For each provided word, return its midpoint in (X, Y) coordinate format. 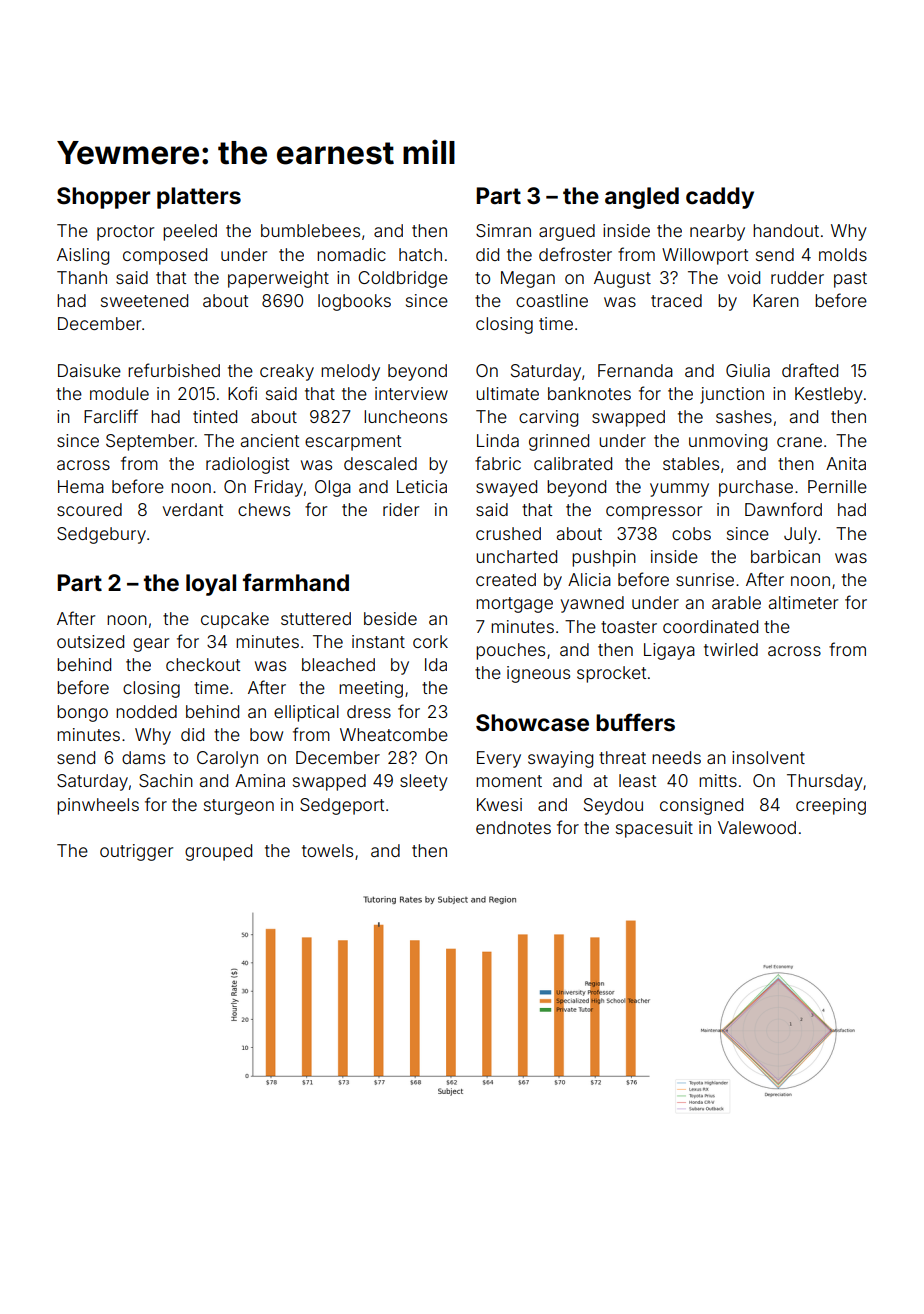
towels (327, 850)
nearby (717, 232)
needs (676, 757)
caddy (720, 198)
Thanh (82, 277)
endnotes (513, 827)
